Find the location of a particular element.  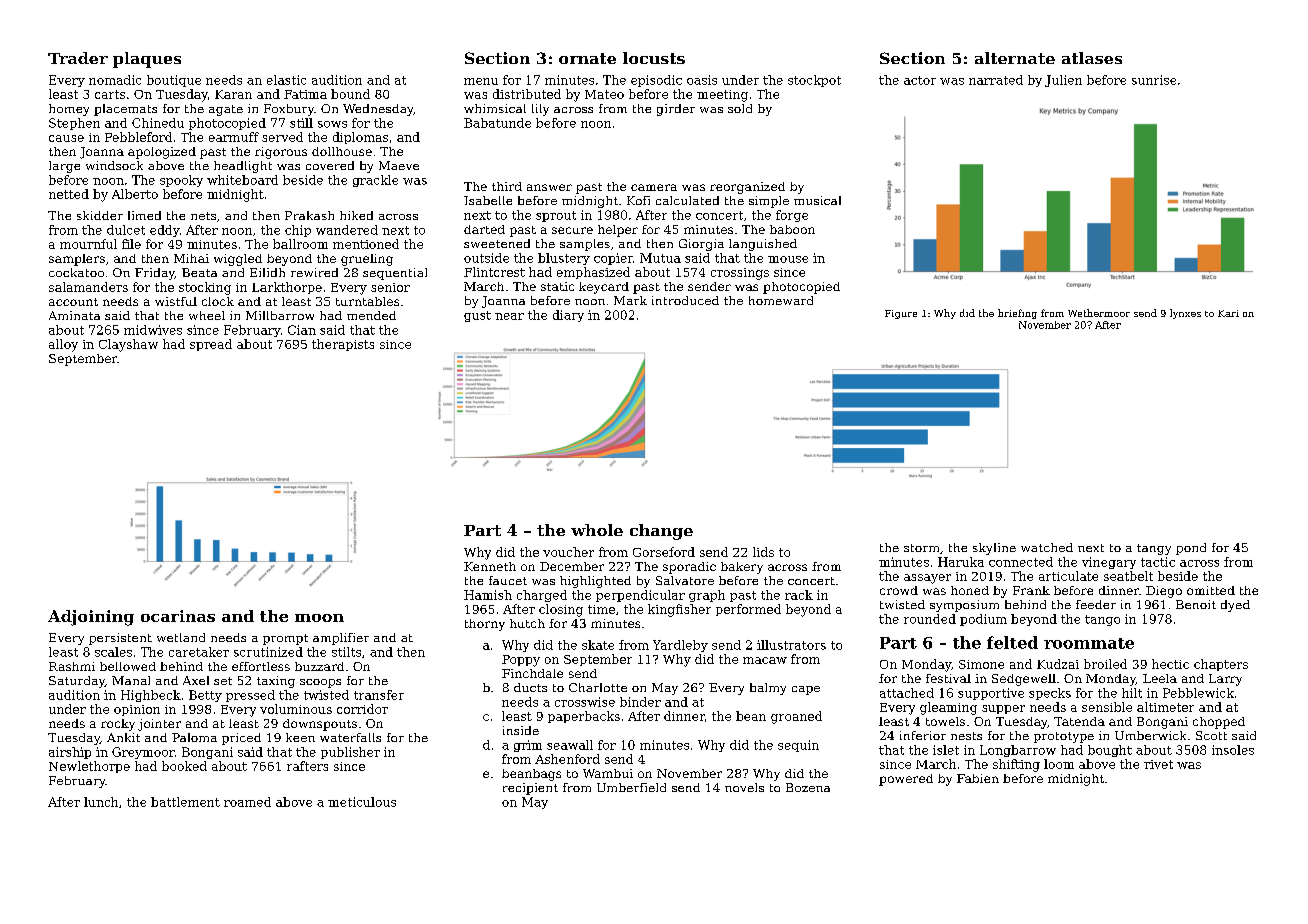

placemats is located at coordinates (125, 110).
